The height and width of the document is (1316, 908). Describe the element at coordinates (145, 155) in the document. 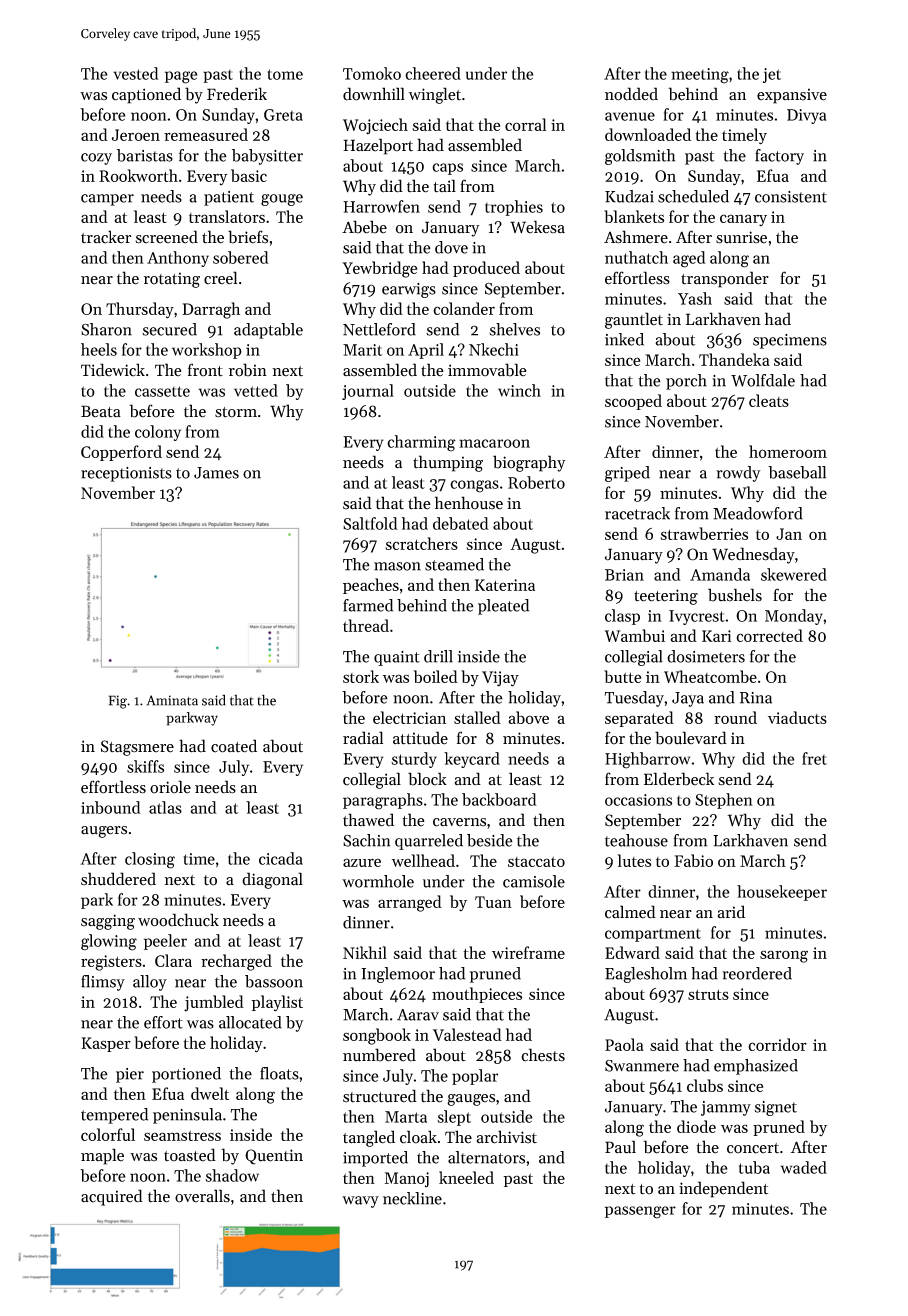

I see `baristas` at that location.
